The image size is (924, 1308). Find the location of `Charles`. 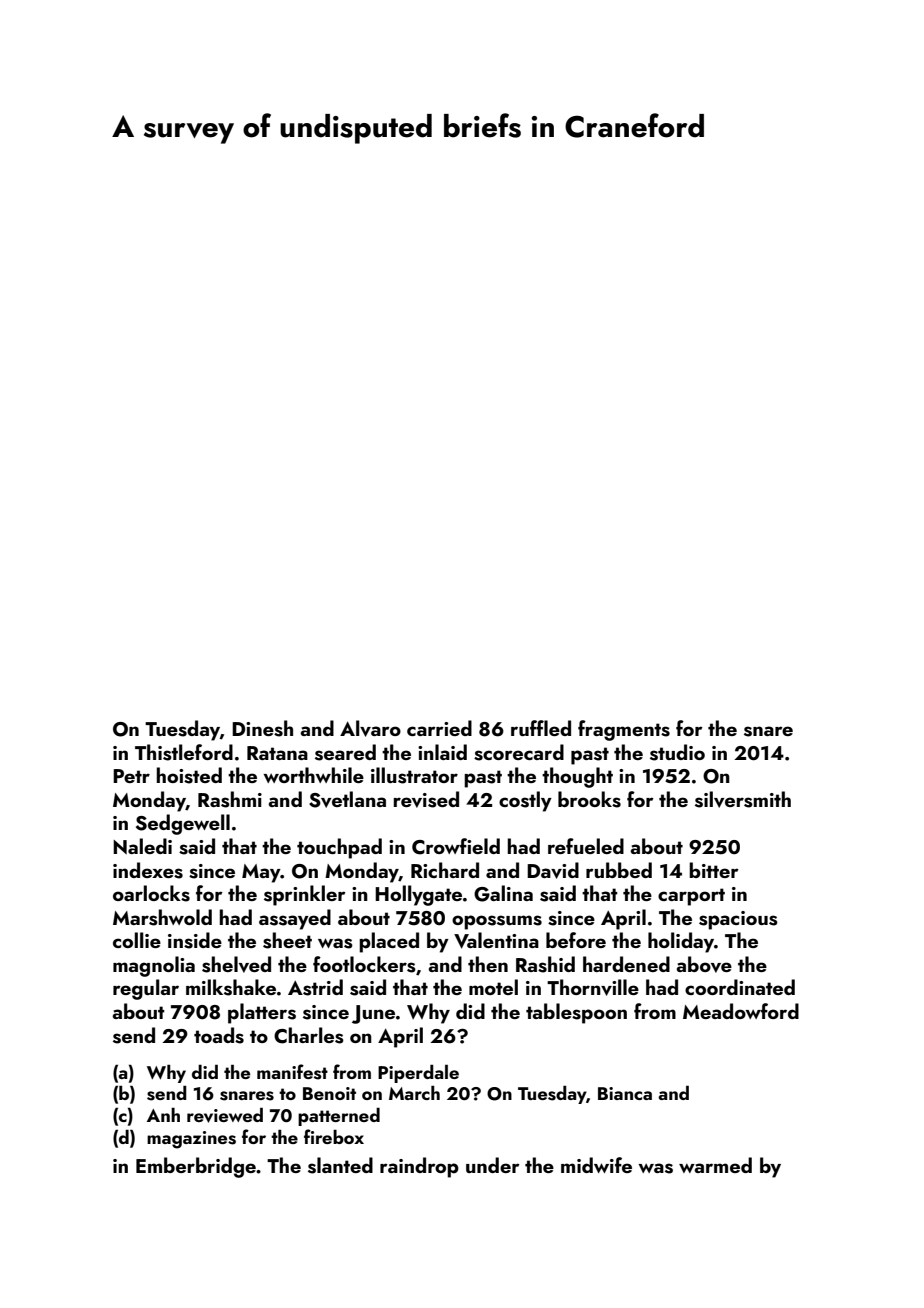

Charles is located at coordinates (309, 1035).
